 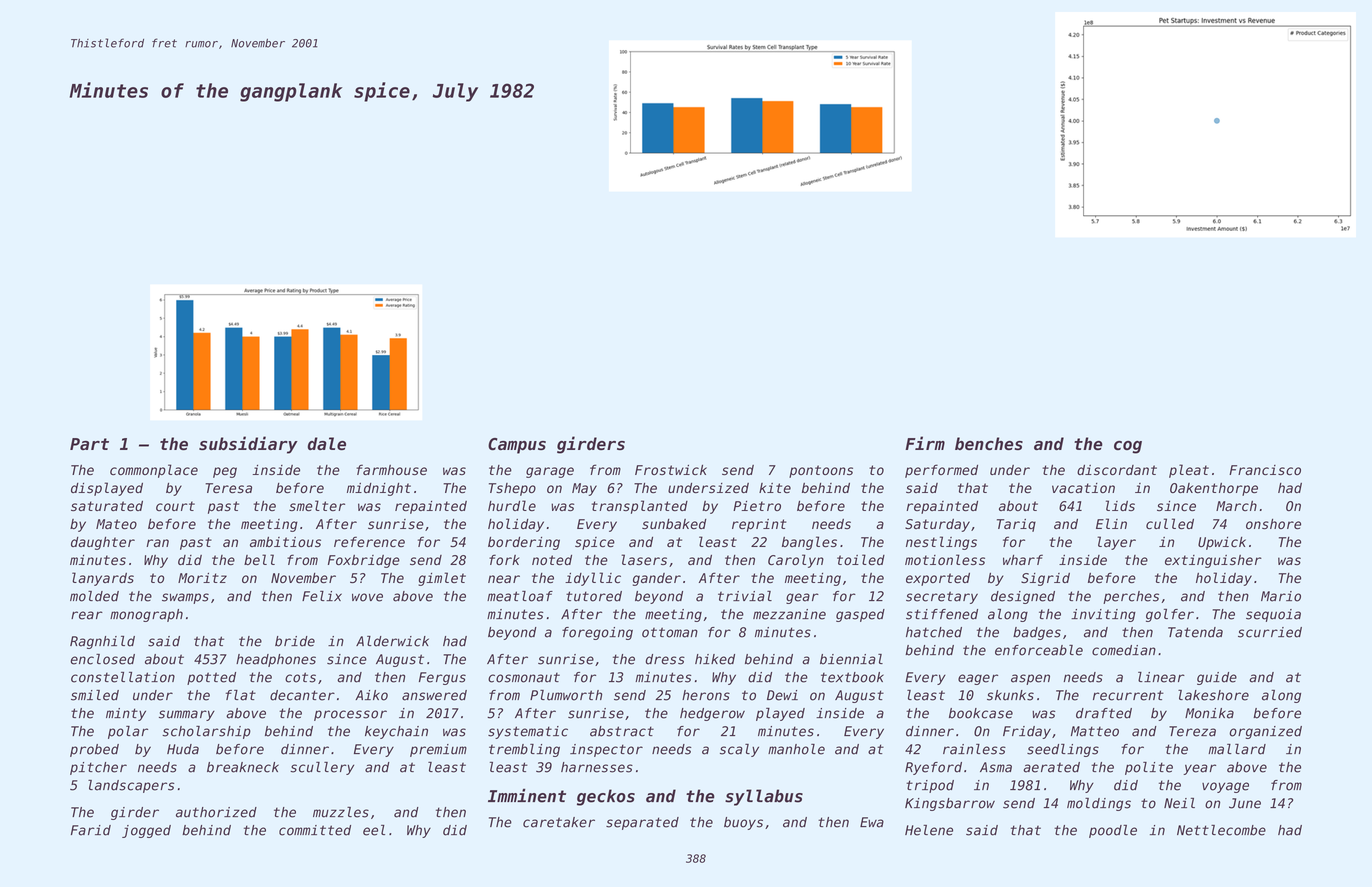 I want to click on constellation, so click(x=123, y=677).
